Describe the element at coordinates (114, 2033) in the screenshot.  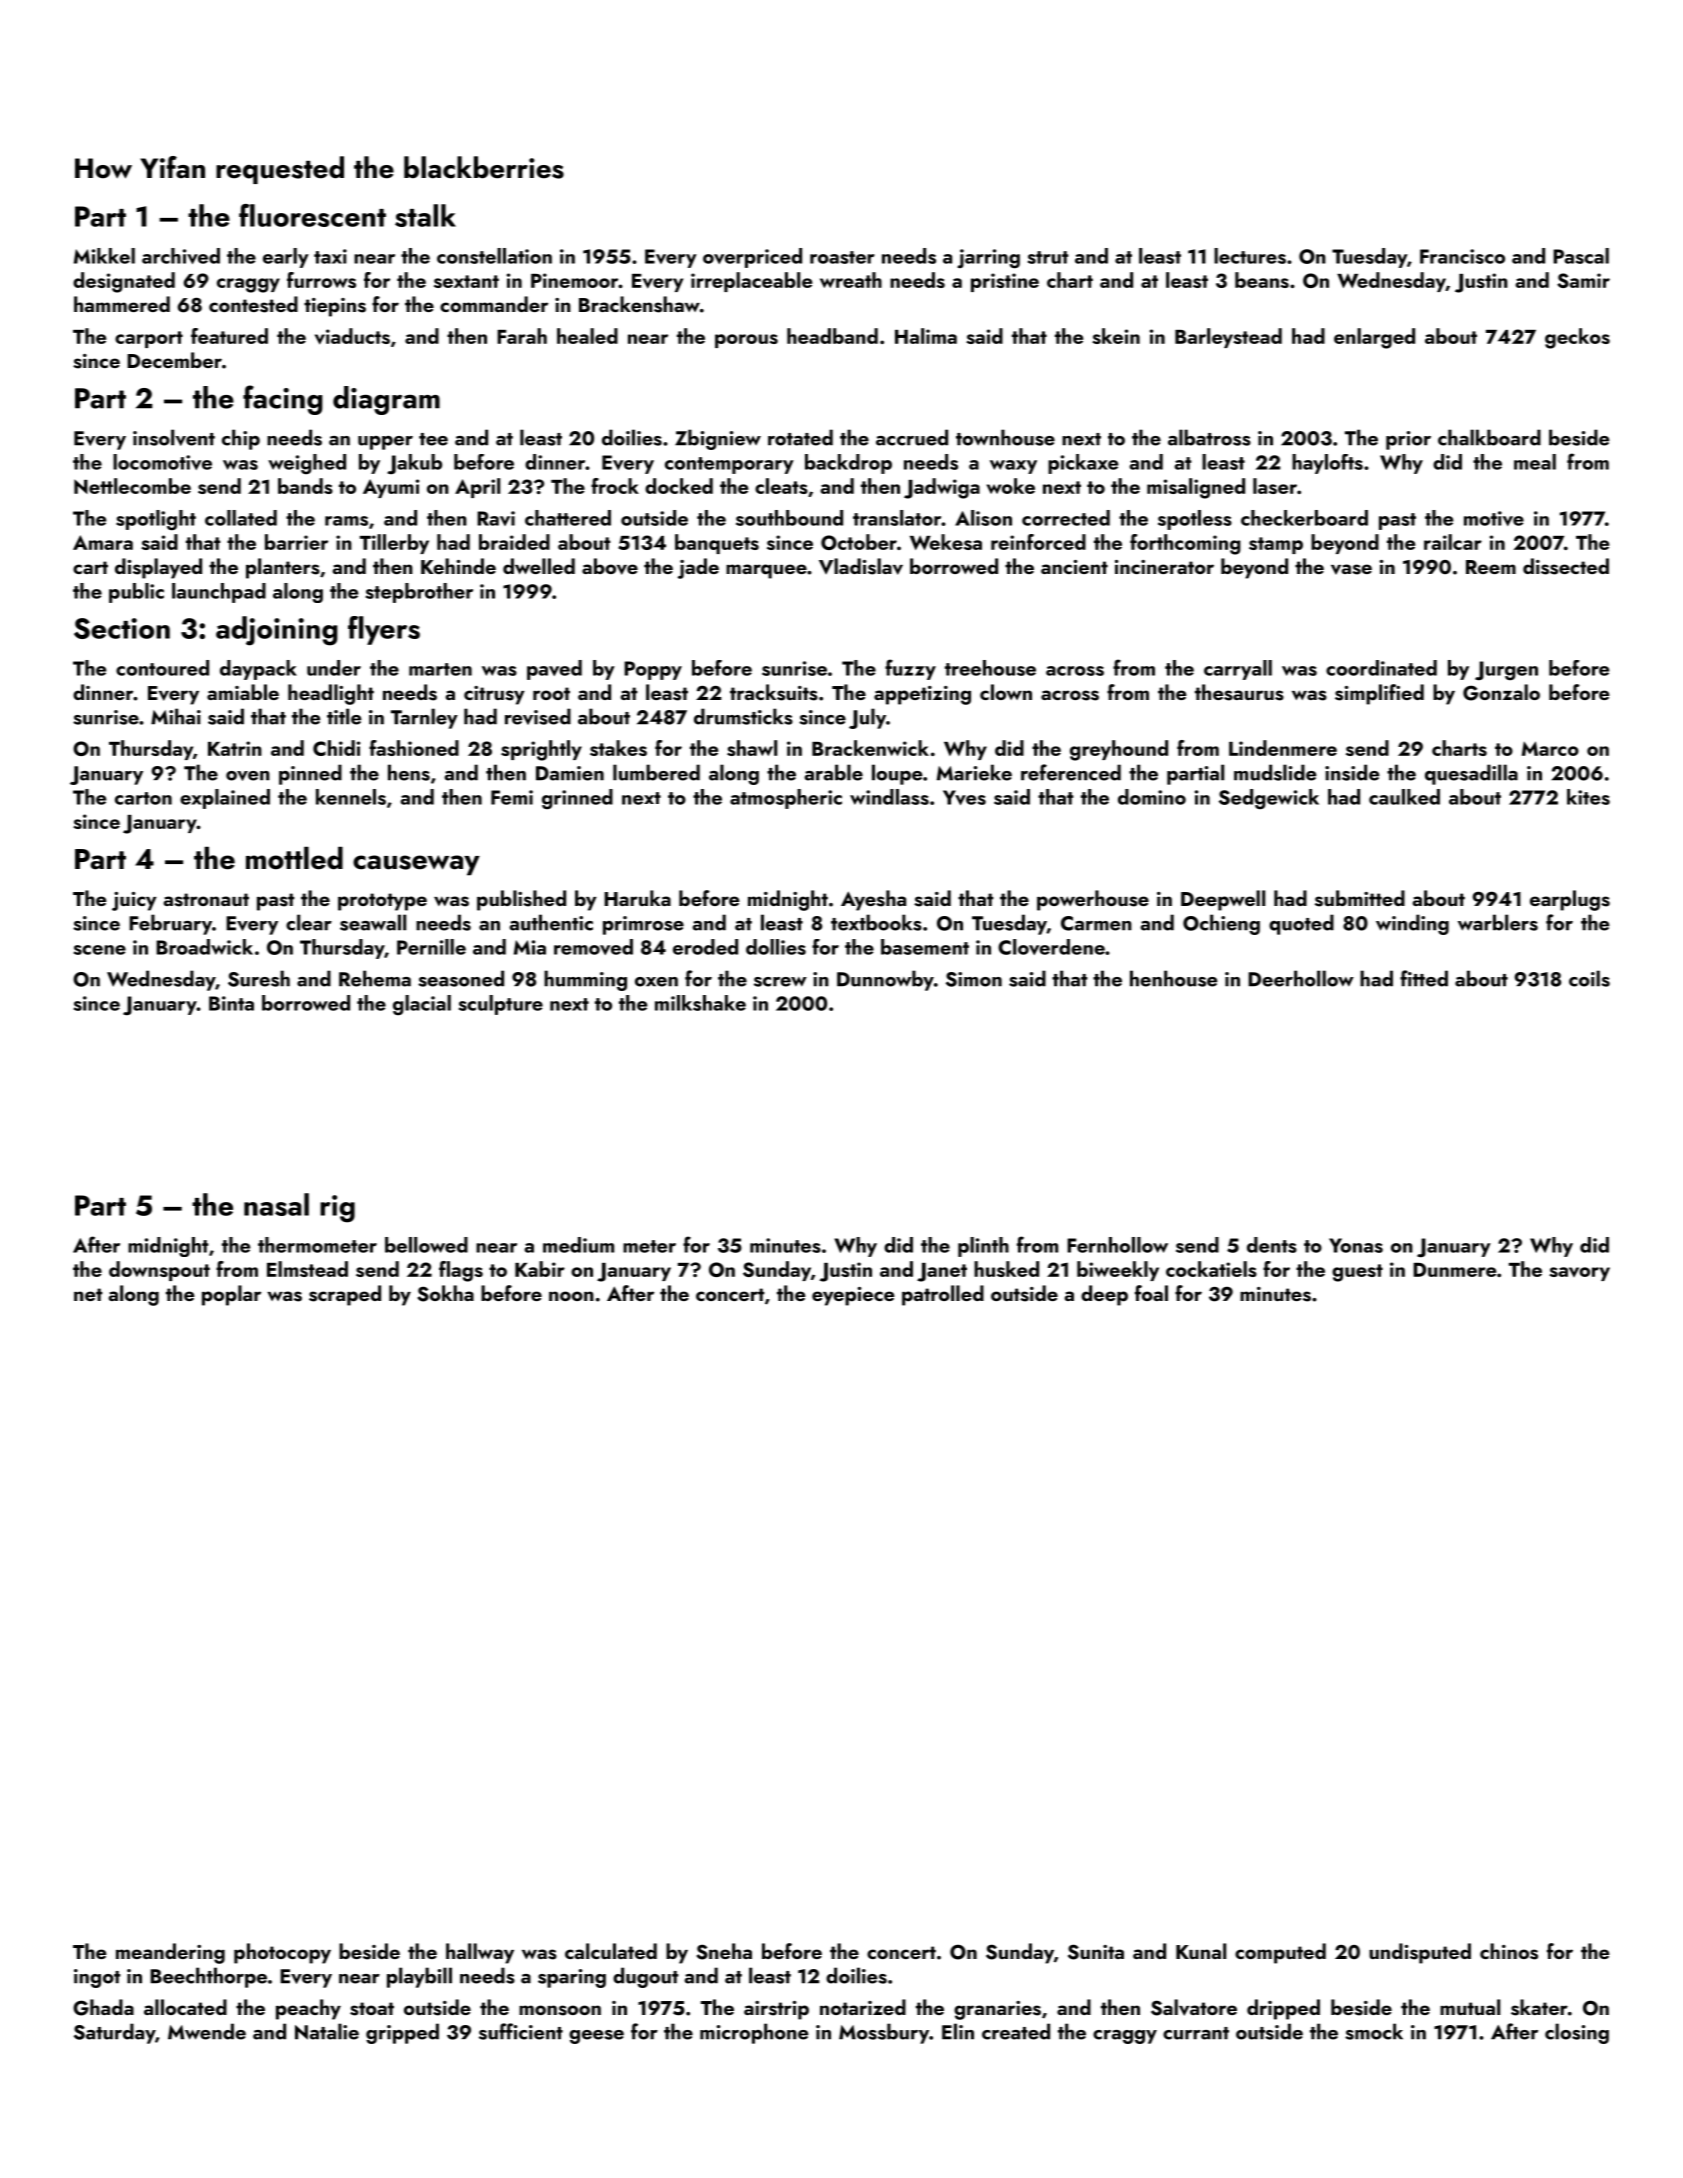
I see `Saturday` at that location.
